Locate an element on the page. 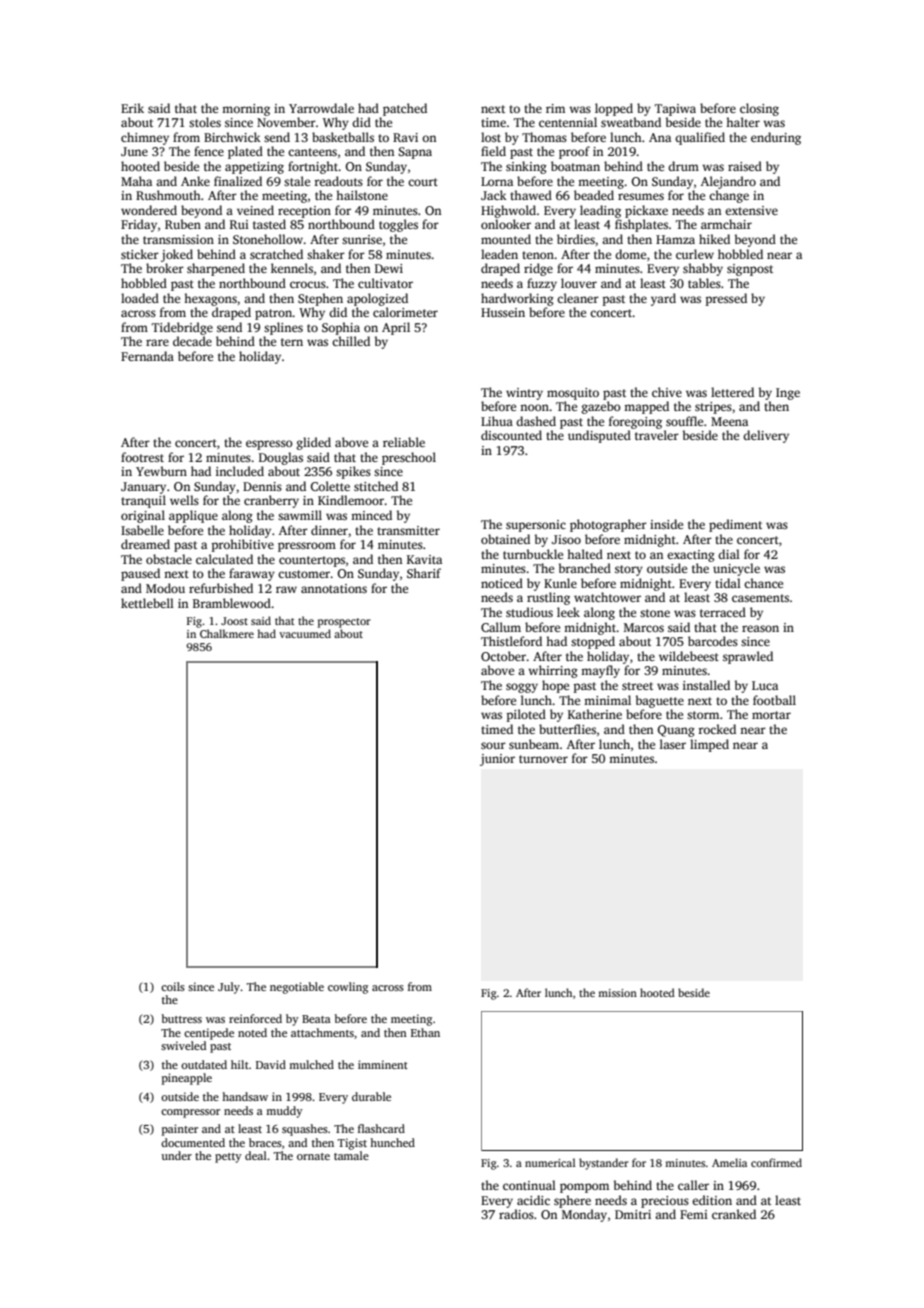 The width and height of the page is (924, 1308). cleaner is located at coordinates (578, 298).
